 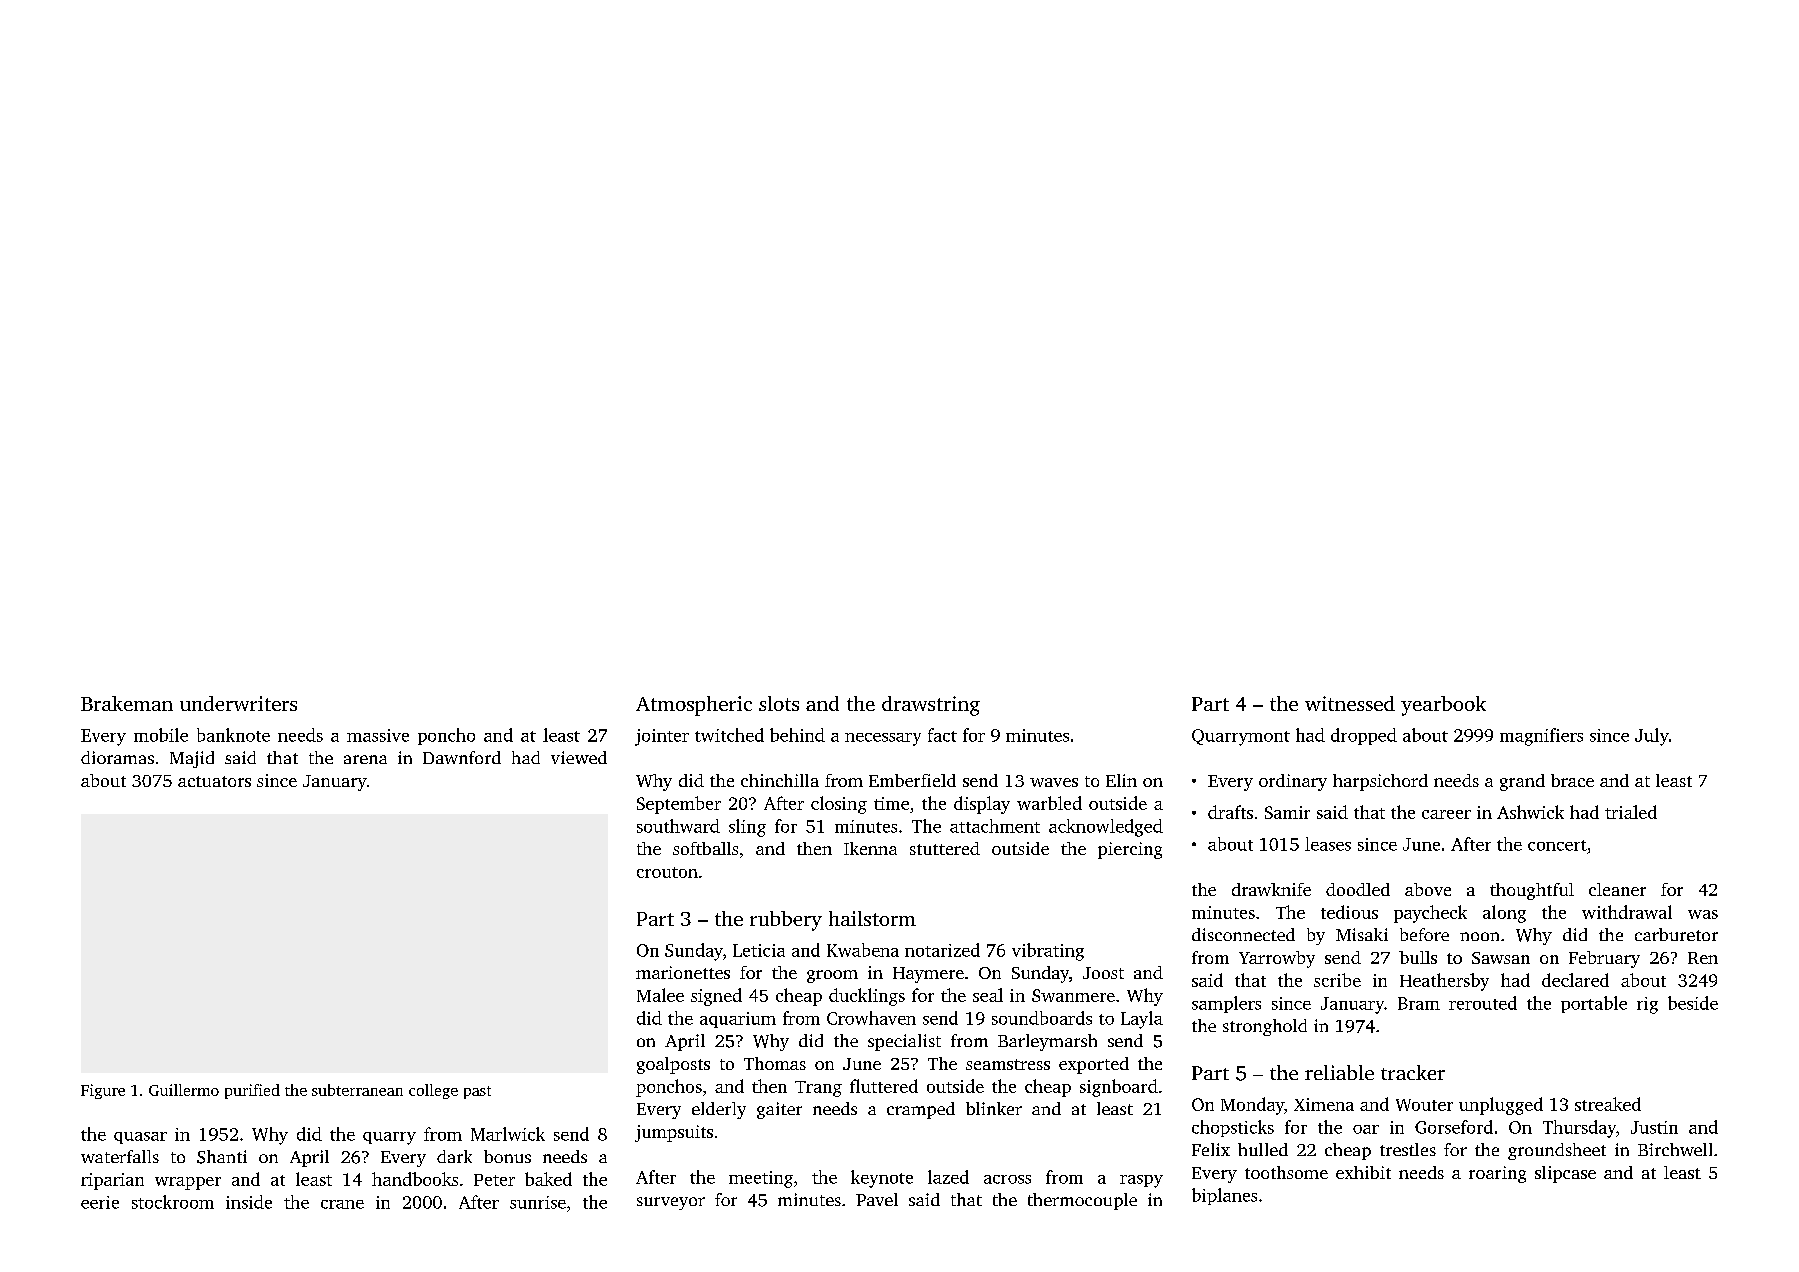 What do you see at coordinates (1328, 844) in the screenshot?
I see `leases` at bounding box center [1328, 844].
